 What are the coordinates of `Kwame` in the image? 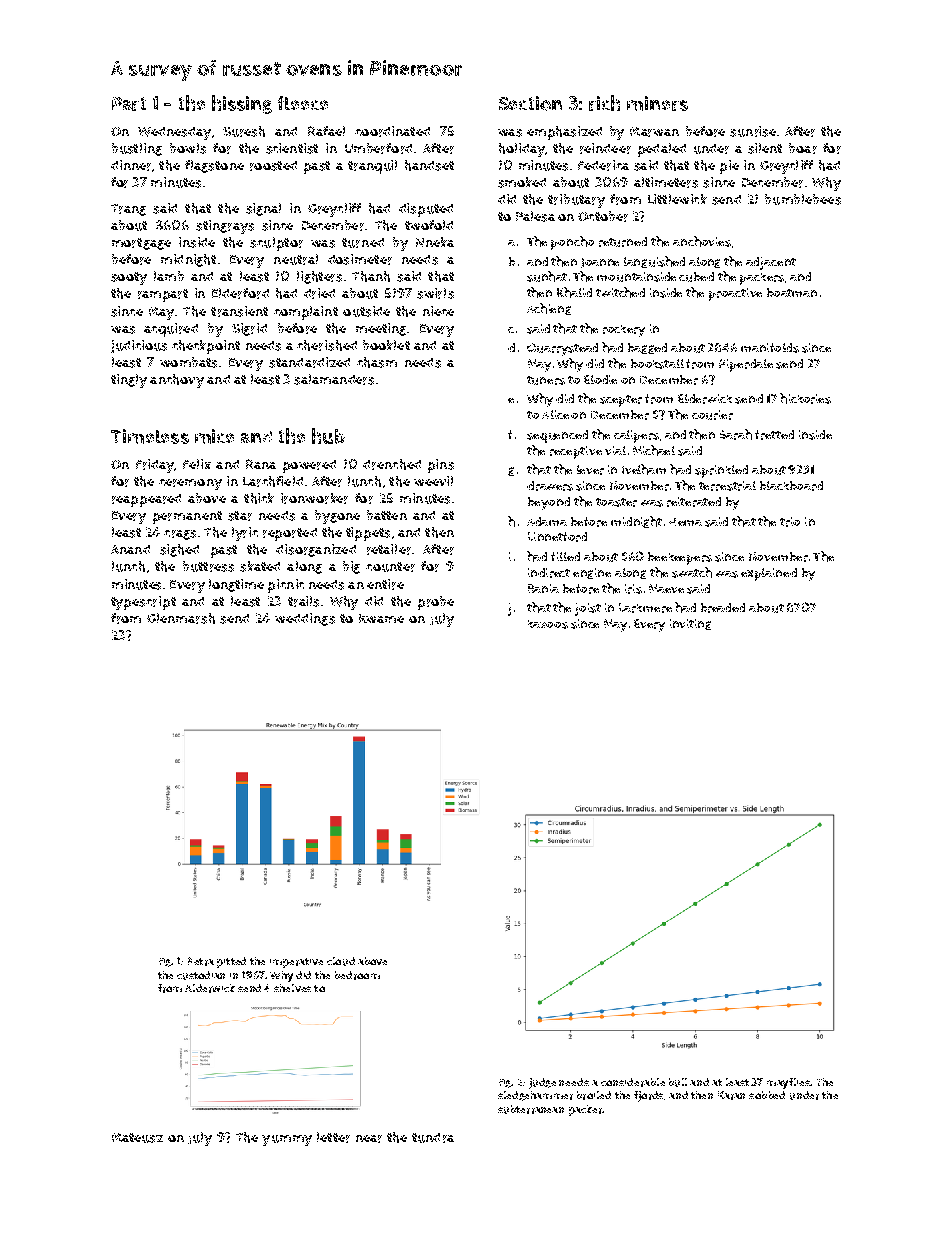 It's located at (381, 618).
